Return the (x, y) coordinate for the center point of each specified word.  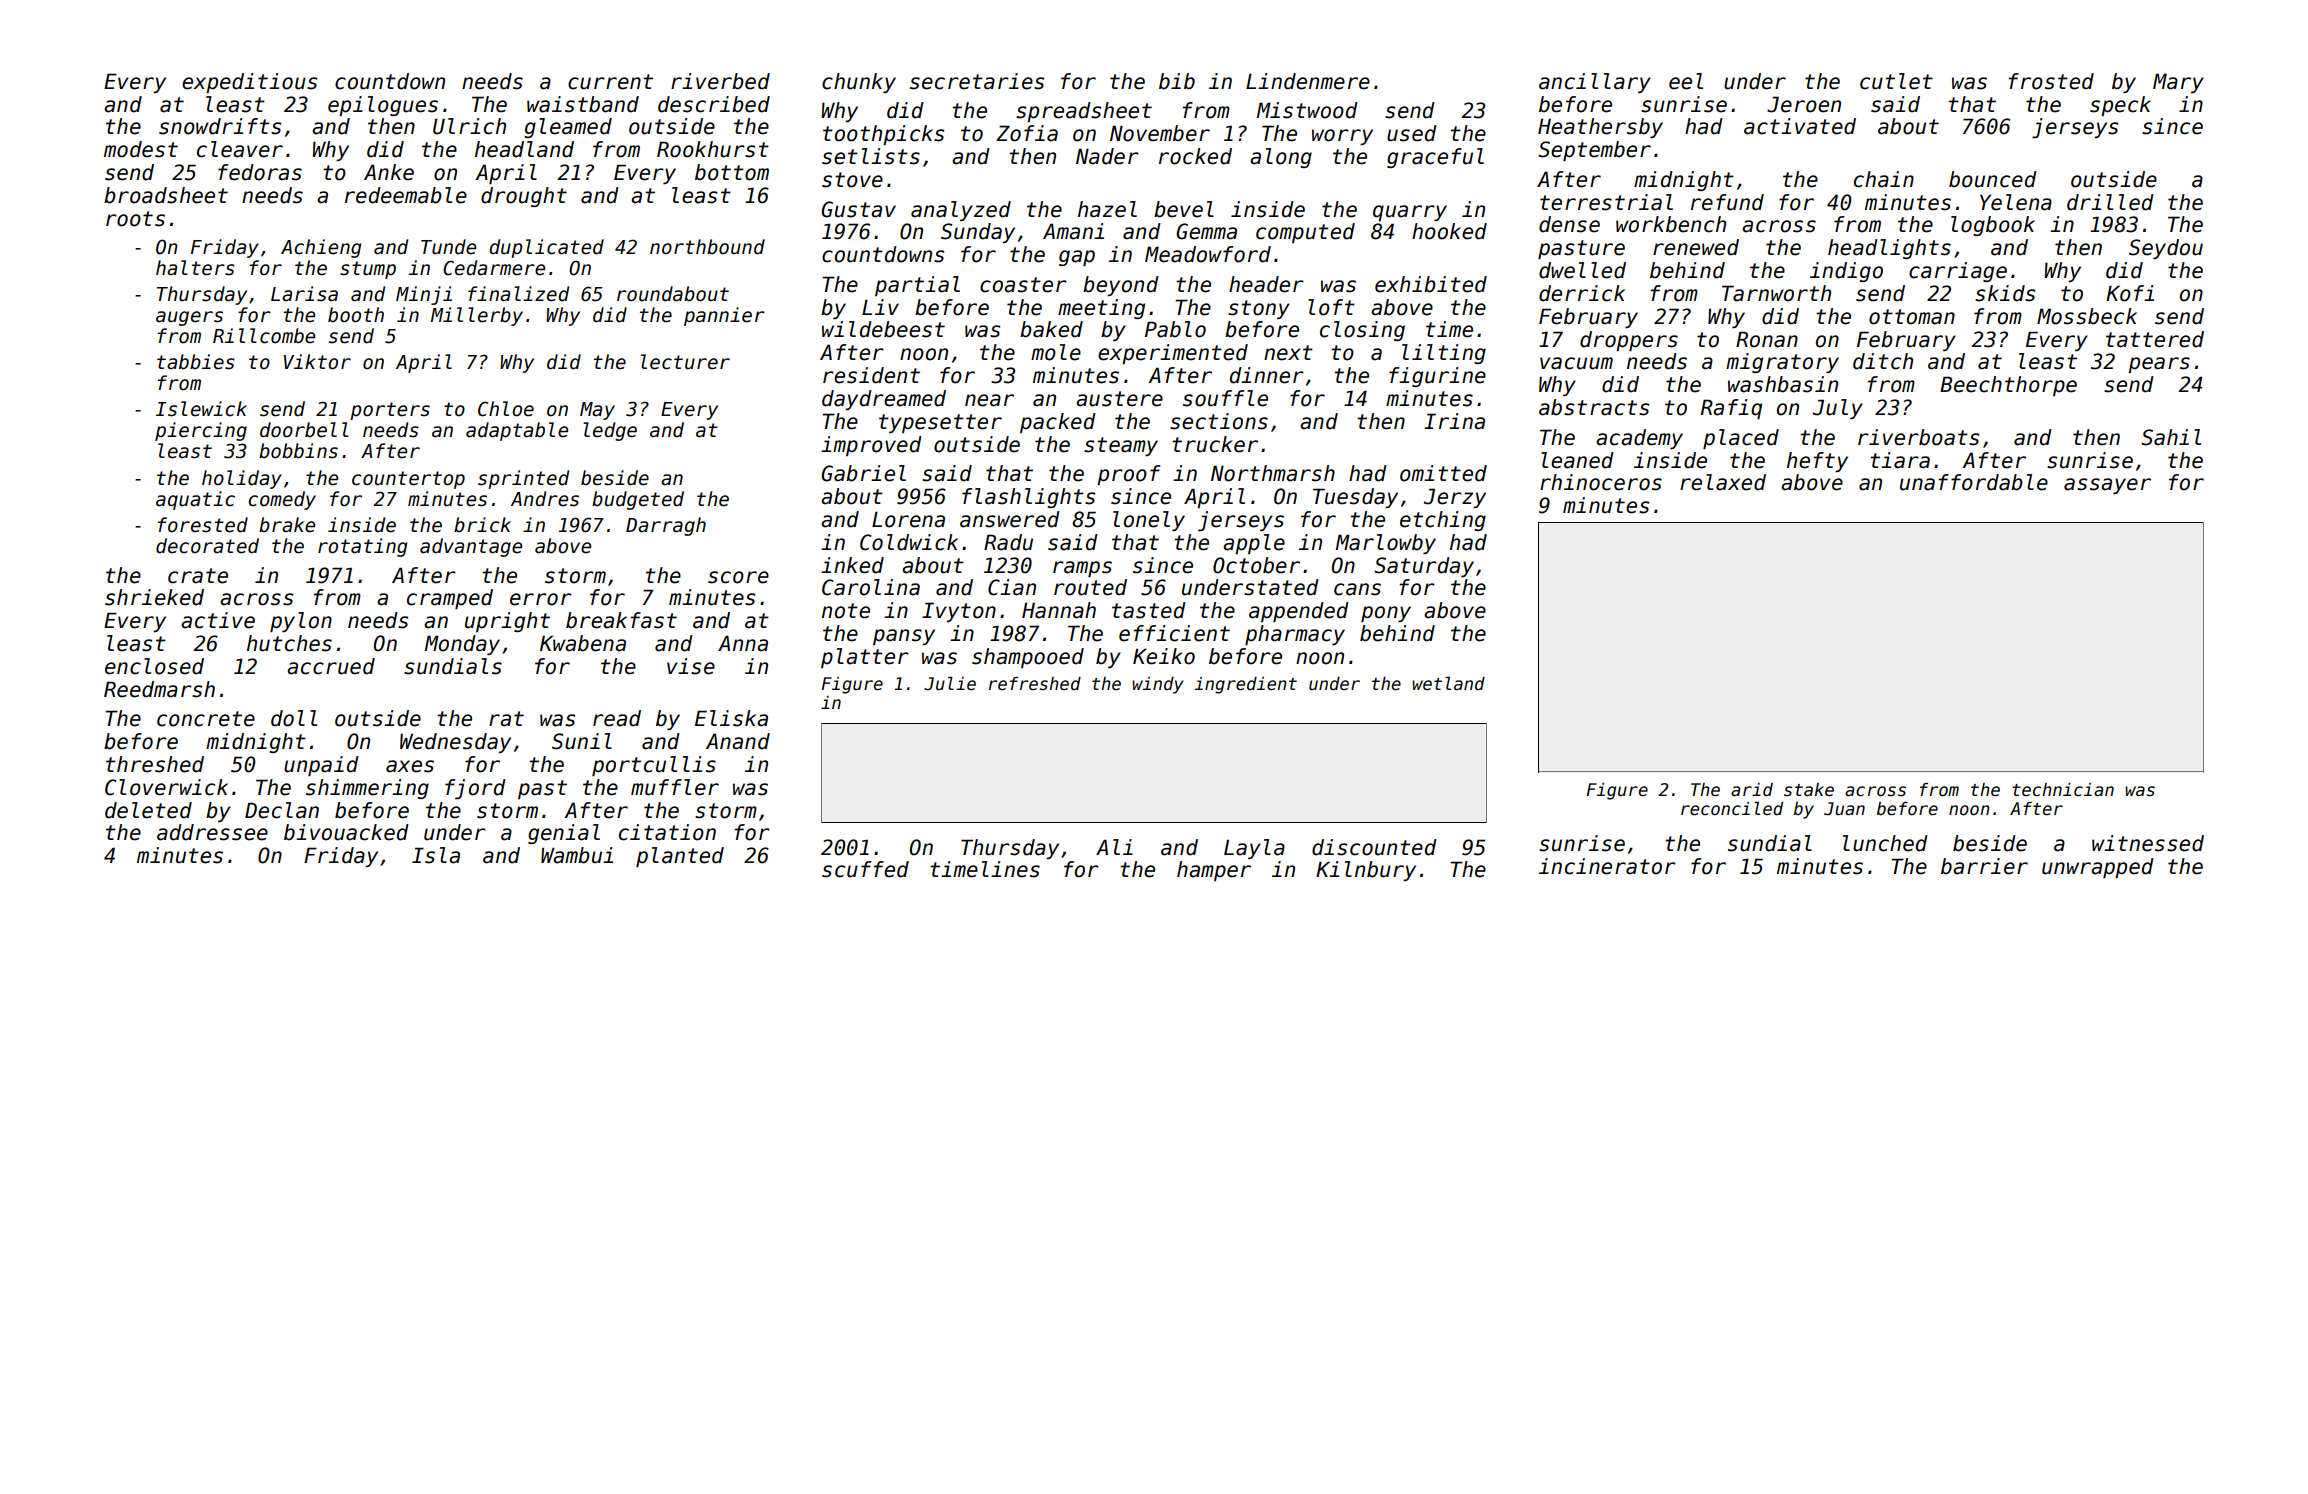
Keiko (1164, 656)
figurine (1437, 377)
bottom (732, 172)
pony (1386, 614)
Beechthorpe (2008, 386)
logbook (1993, 226)
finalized (518, 294)
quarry (1410, 213)
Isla (436, 855)
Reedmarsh (159, 689)
